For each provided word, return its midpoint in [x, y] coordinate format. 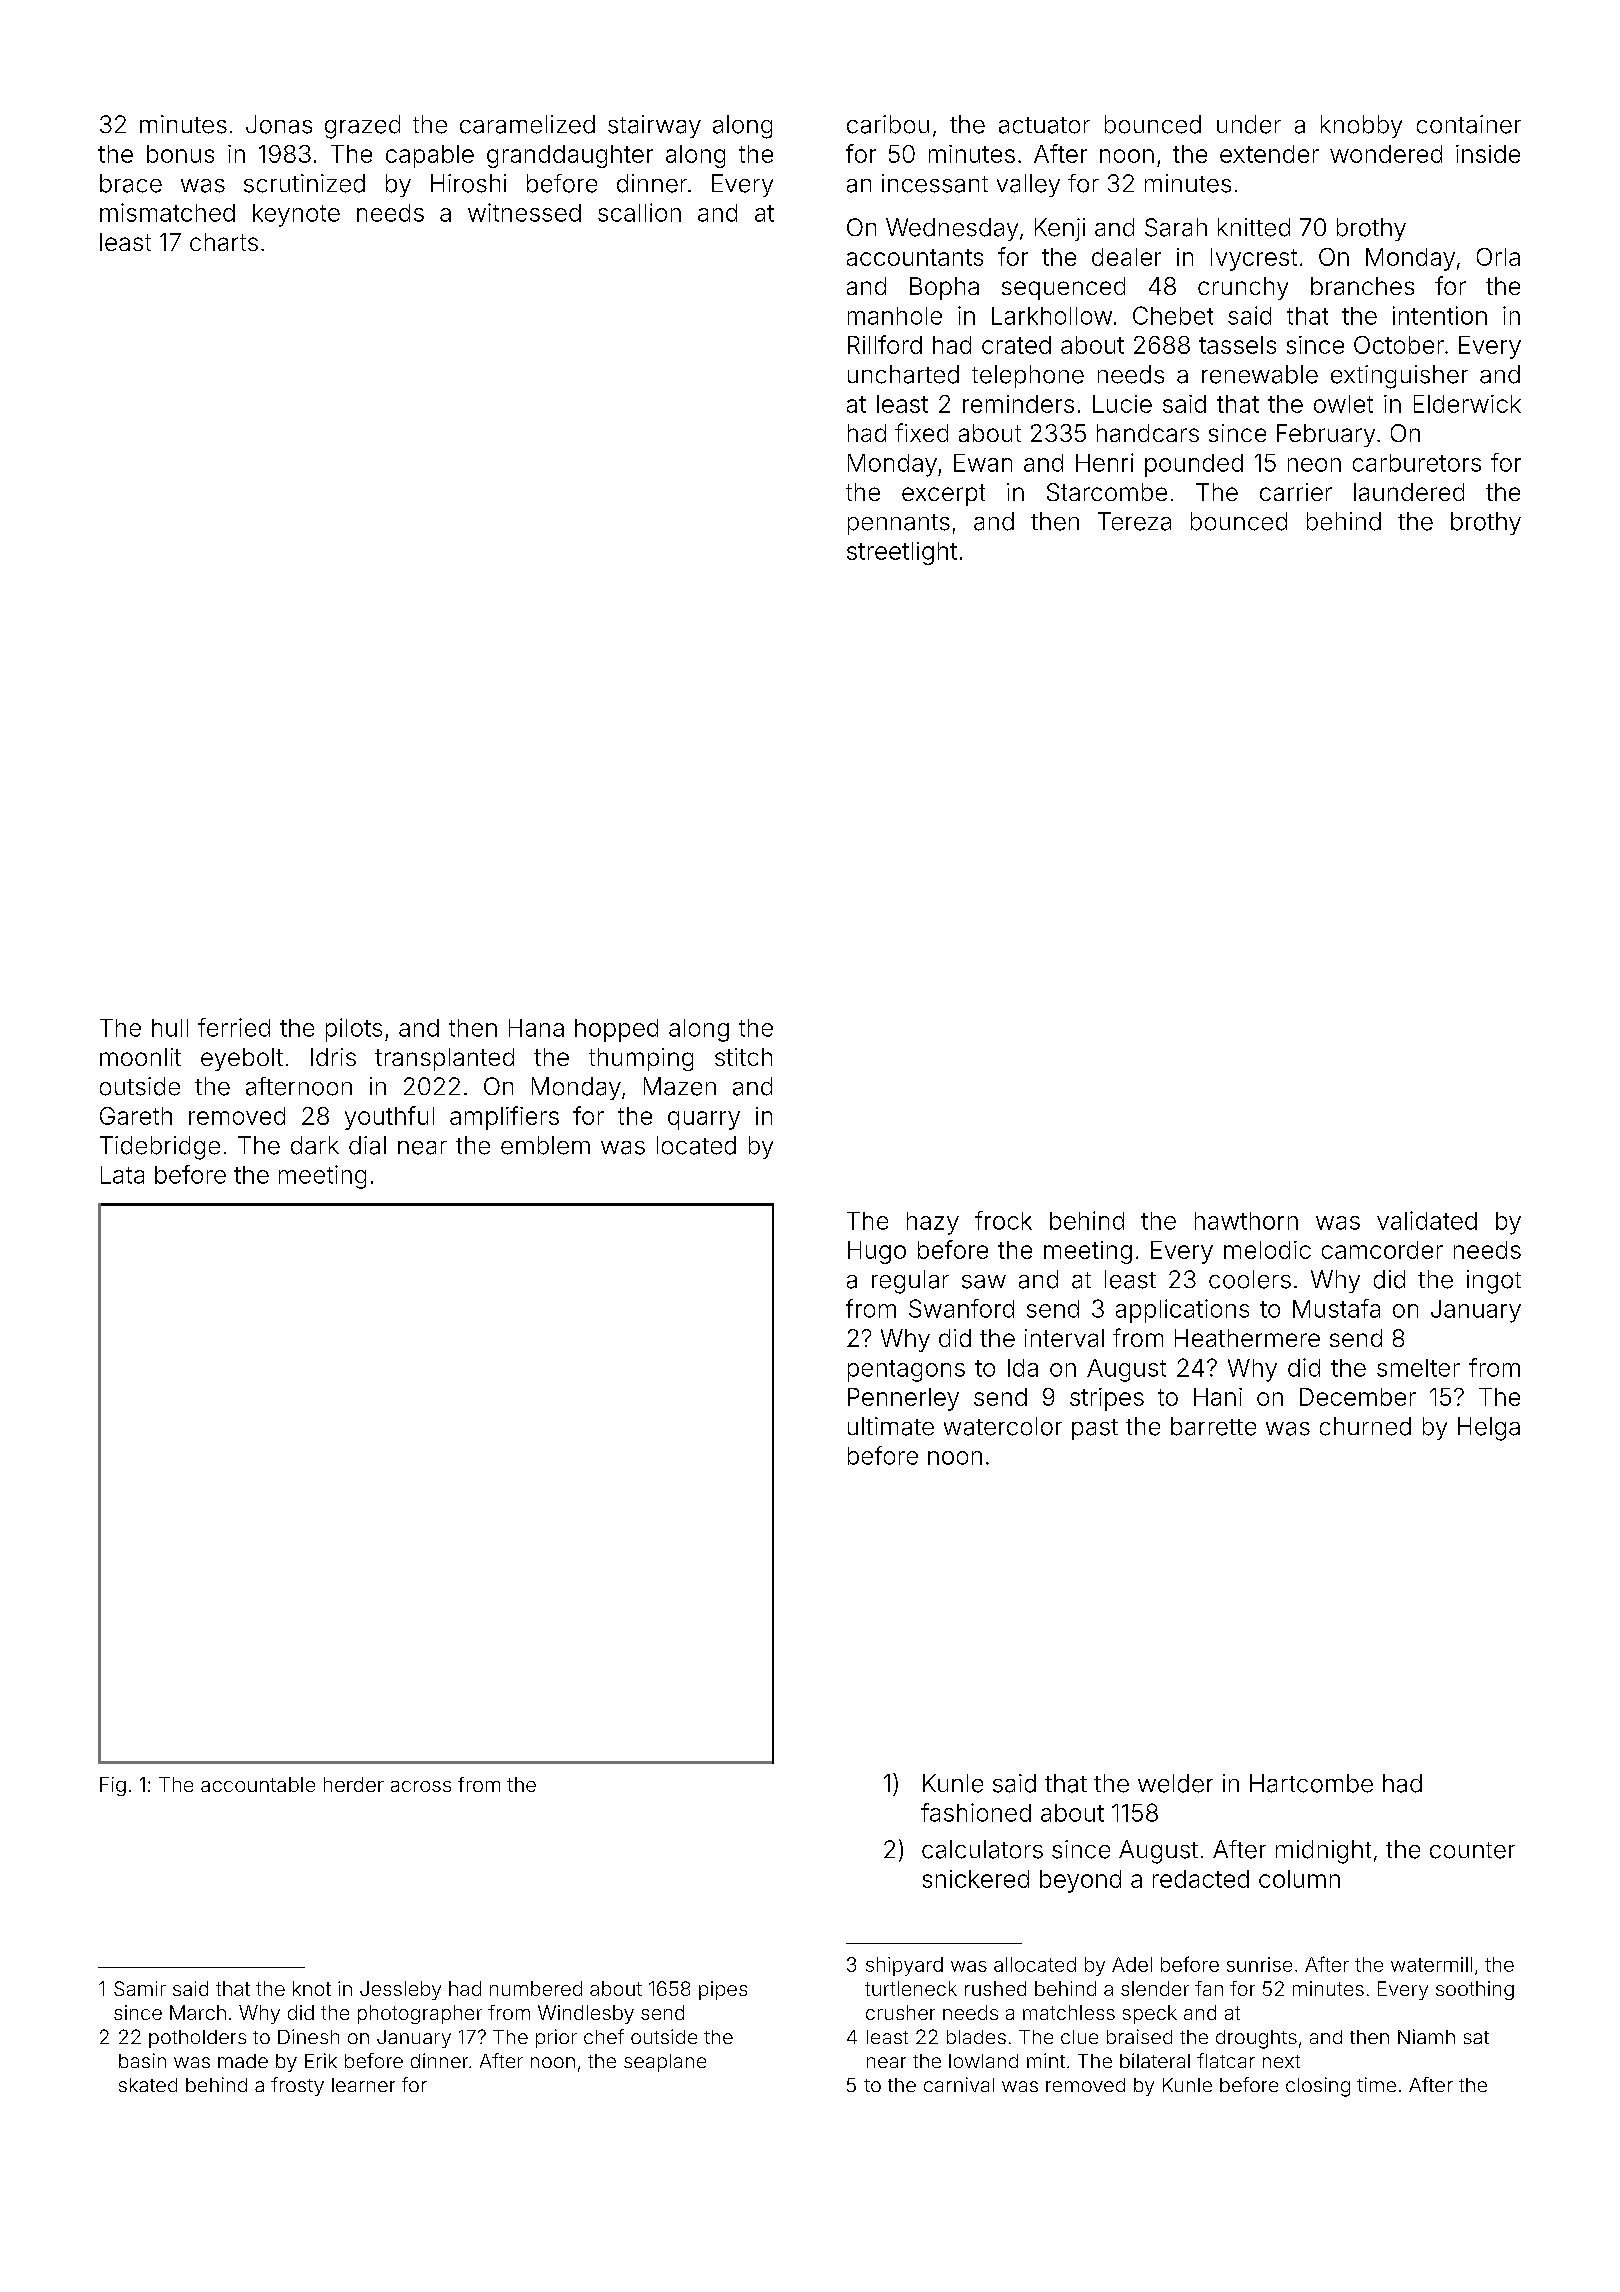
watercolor [1003, 1426]
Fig [113, 1786]
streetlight [902, 553]
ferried [234, 1027]
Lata [122, 1175]
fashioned [976, 1812]
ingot [1494, 1282]
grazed [362, 127]
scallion [639, 212]
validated [1427, 1220]
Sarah [1176, 227]
